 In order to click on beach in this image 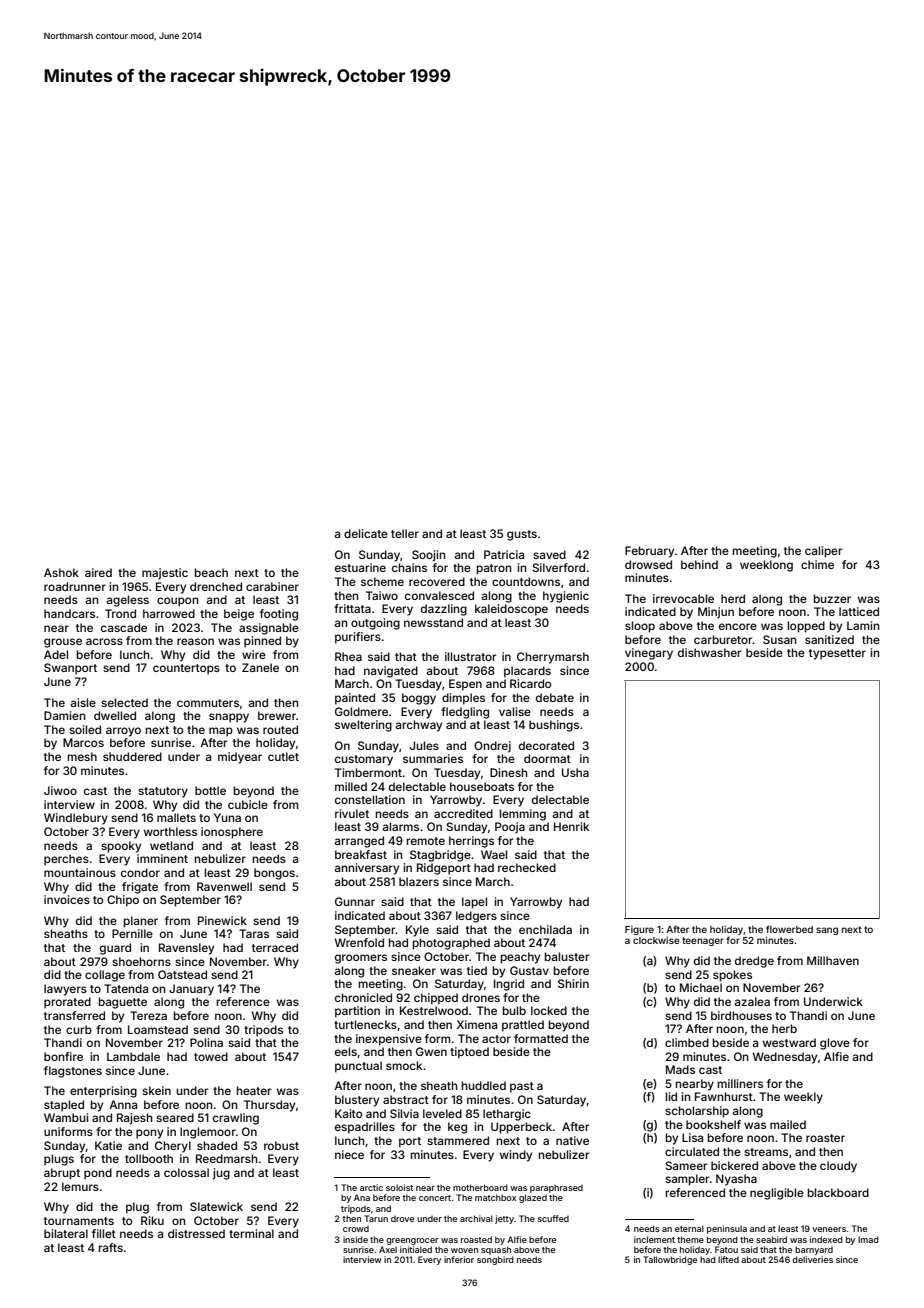, I will do `click(211, 572)`.
